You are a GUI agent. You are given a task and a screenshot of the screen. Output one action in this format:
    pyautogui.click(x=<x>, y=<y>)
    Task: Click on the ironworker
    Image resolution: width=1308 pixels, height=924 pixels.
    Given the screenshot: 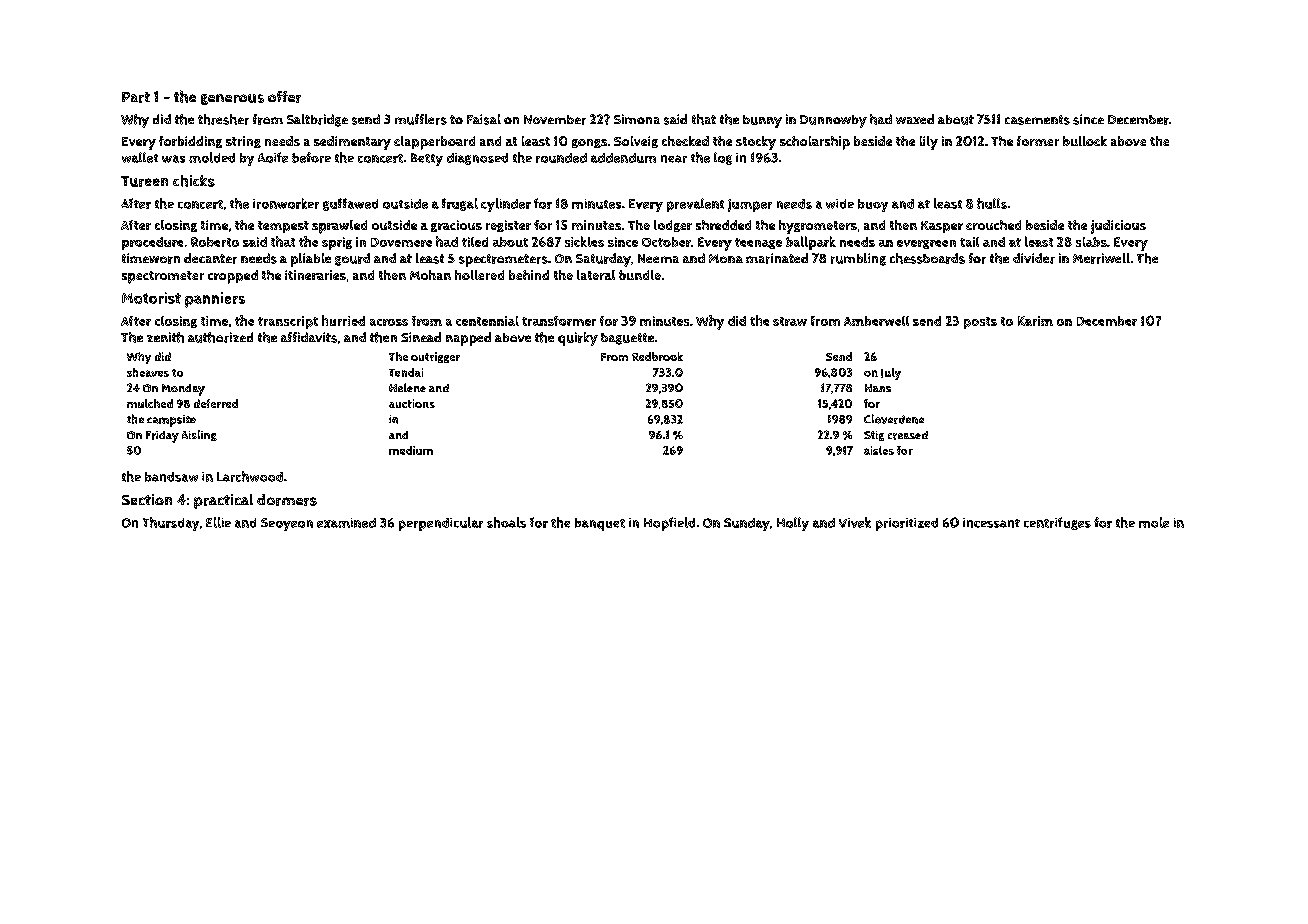 What is the action you would take?
    pyautogui.click(x=286, y=203)
